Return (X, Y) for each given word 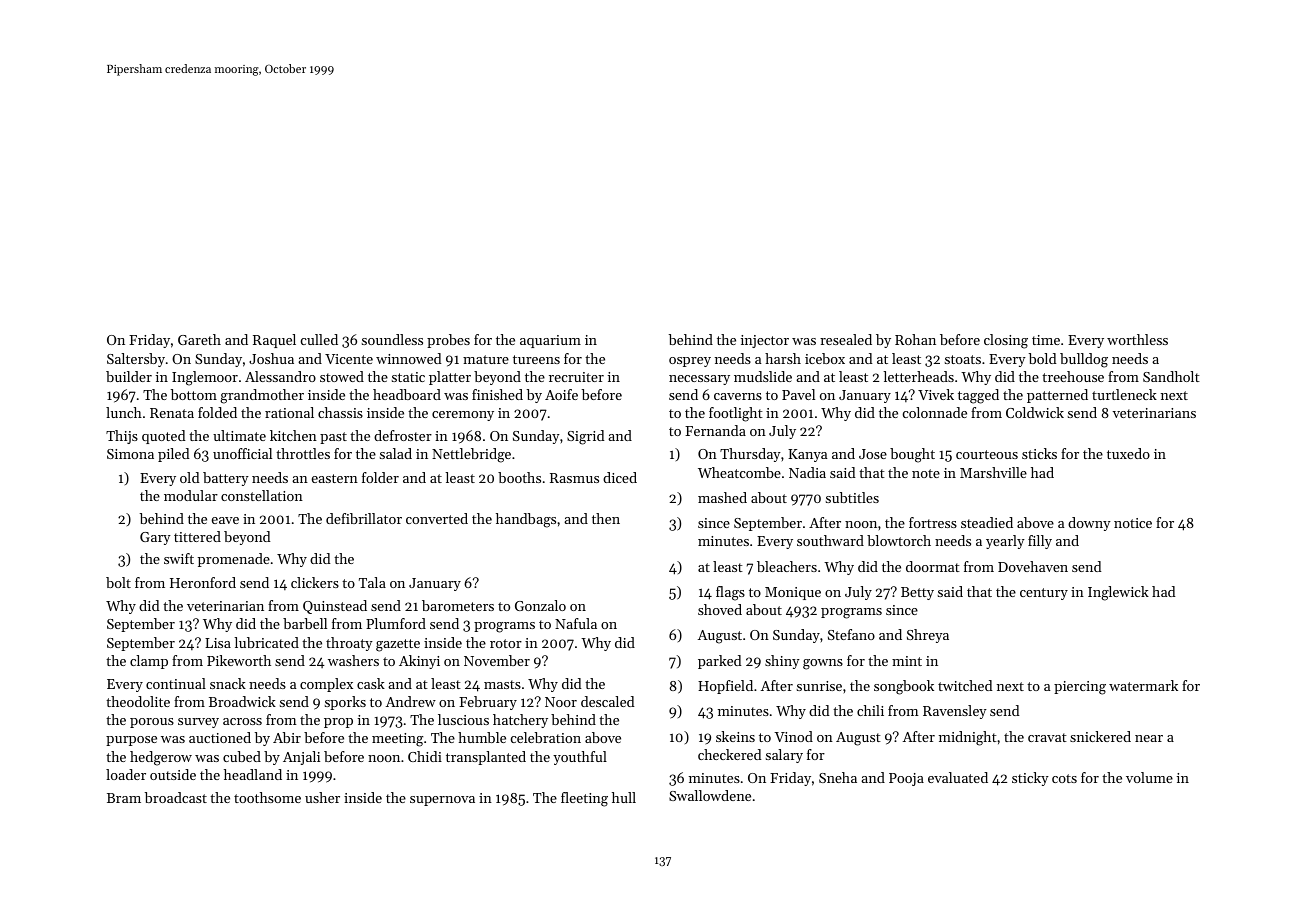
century (1044, 594)
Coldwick (1035, 412)
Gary (155, 538)
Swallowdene (710, 795)
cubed (242, 756)
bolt (118, 582)
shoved (720, 609)
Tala (372, 582)
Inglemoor (205, 378)
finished (497, 394)
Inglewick (1118, 593)
